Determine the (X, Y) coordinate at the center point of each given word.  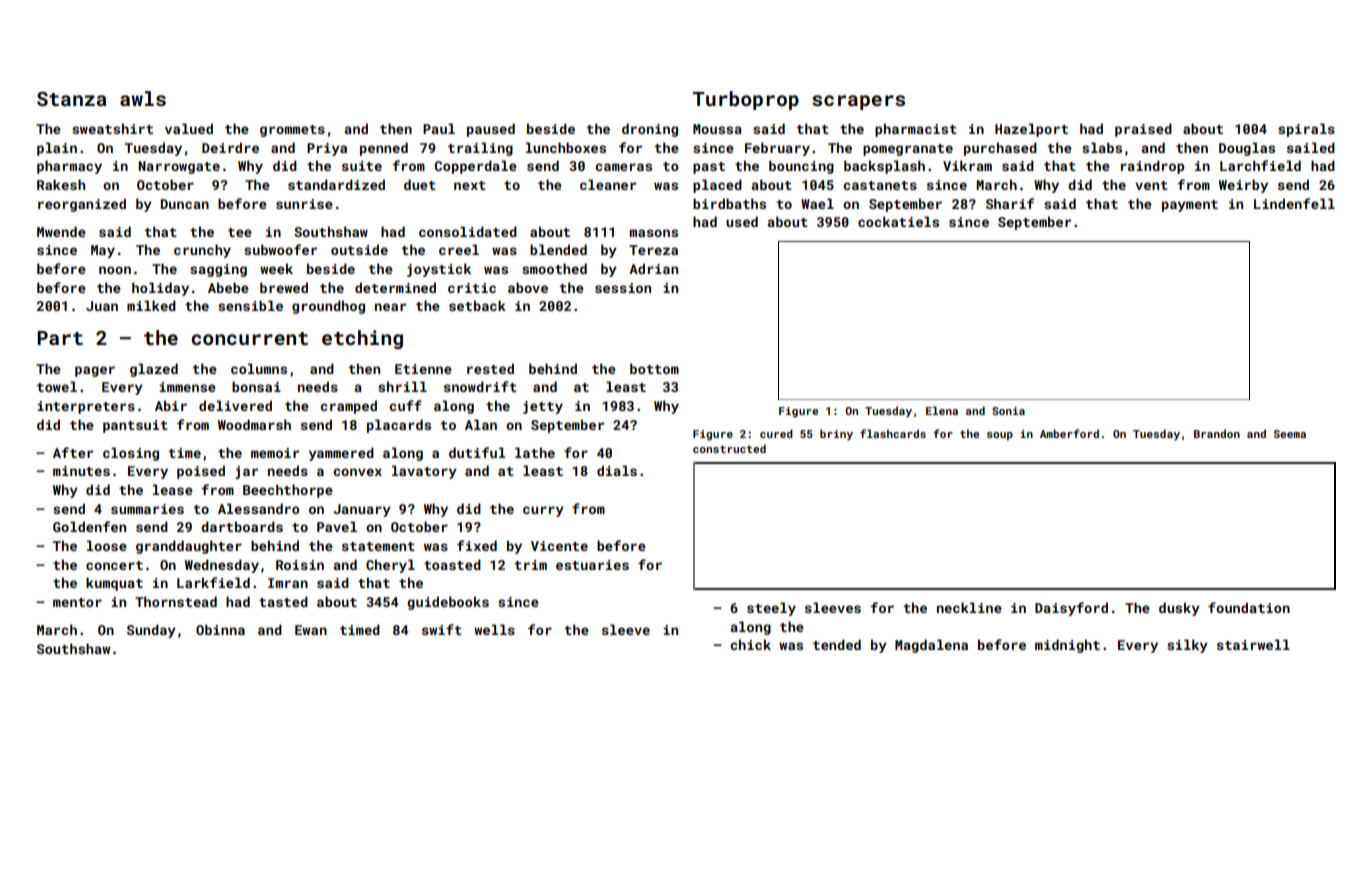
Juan (102, 306)
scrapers (858, 102)
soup (1000, 436)
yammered (341, 454)
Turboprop (746, 100)
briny (836, 435)
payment (1190, 206)
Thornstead (176, 601)
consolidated (468, 231)
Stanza (71, 99)
